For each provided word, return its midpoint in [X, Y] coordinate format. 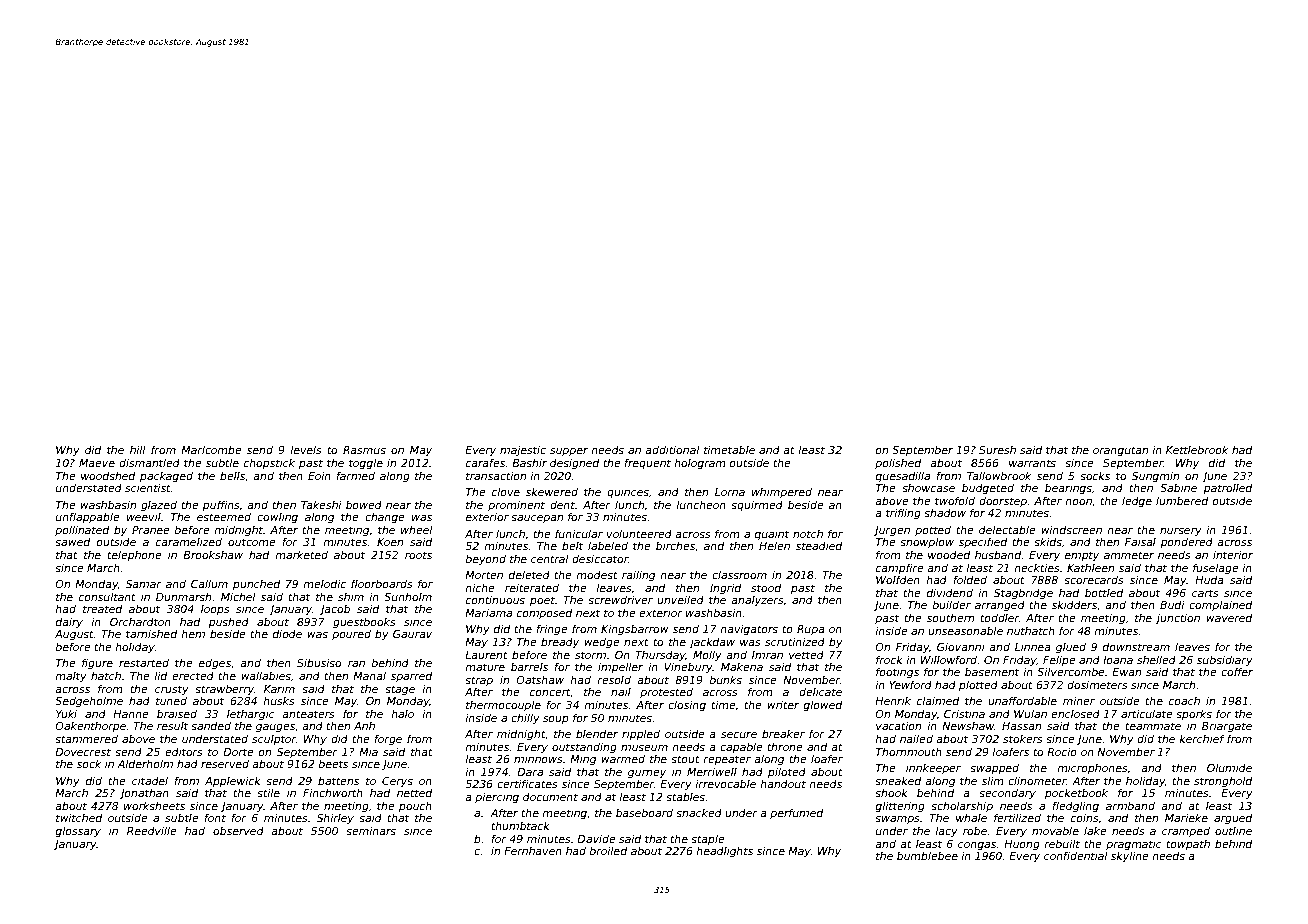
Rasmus [364, 450]
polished [898, 463]
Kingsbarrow [635, 630]
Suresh [997, 450]
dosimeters [1097, 684]
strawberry [224, 690]
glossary [78, 832]
